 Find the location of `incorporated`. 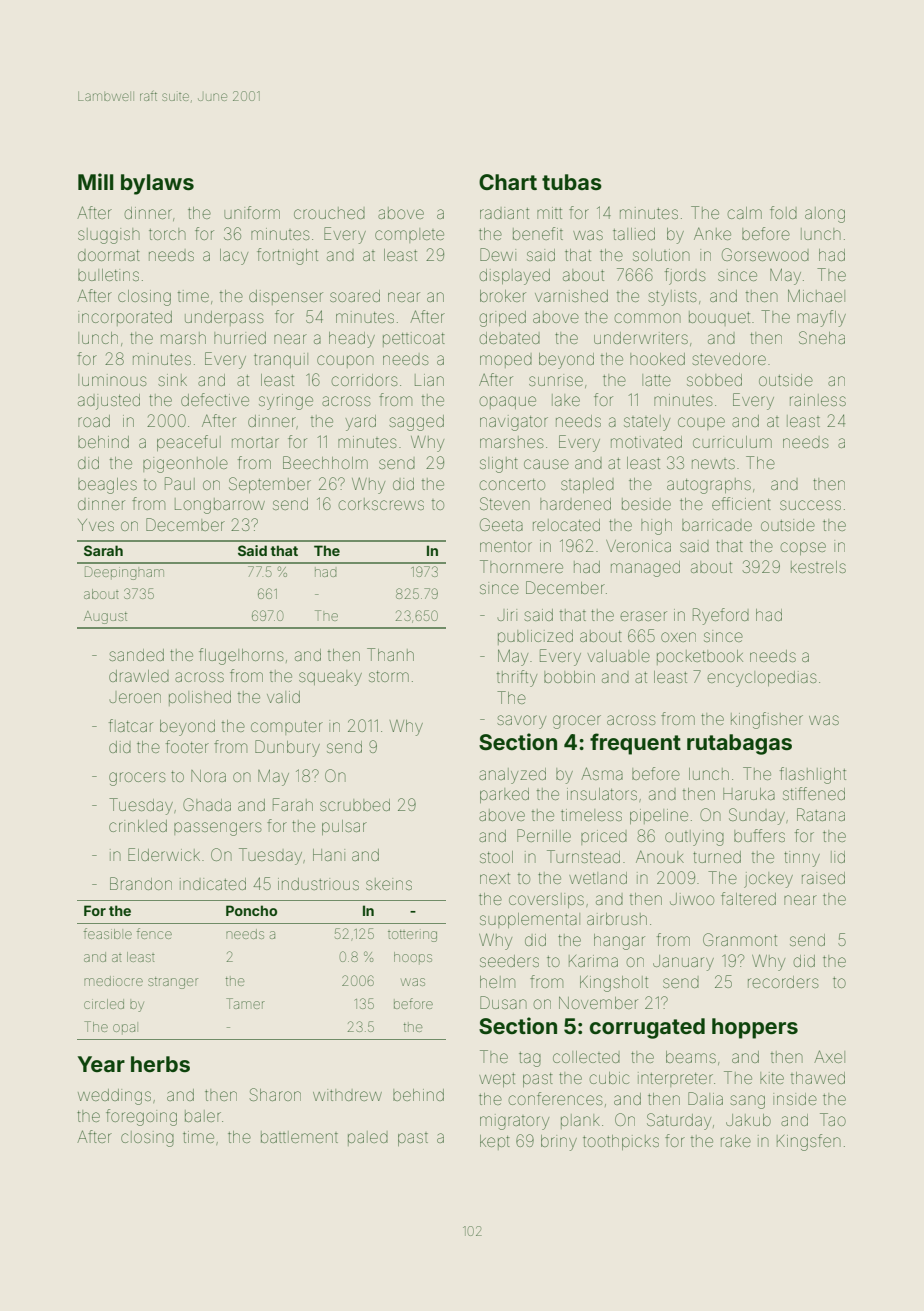

incorporated is located at coordinates (125, 318).
